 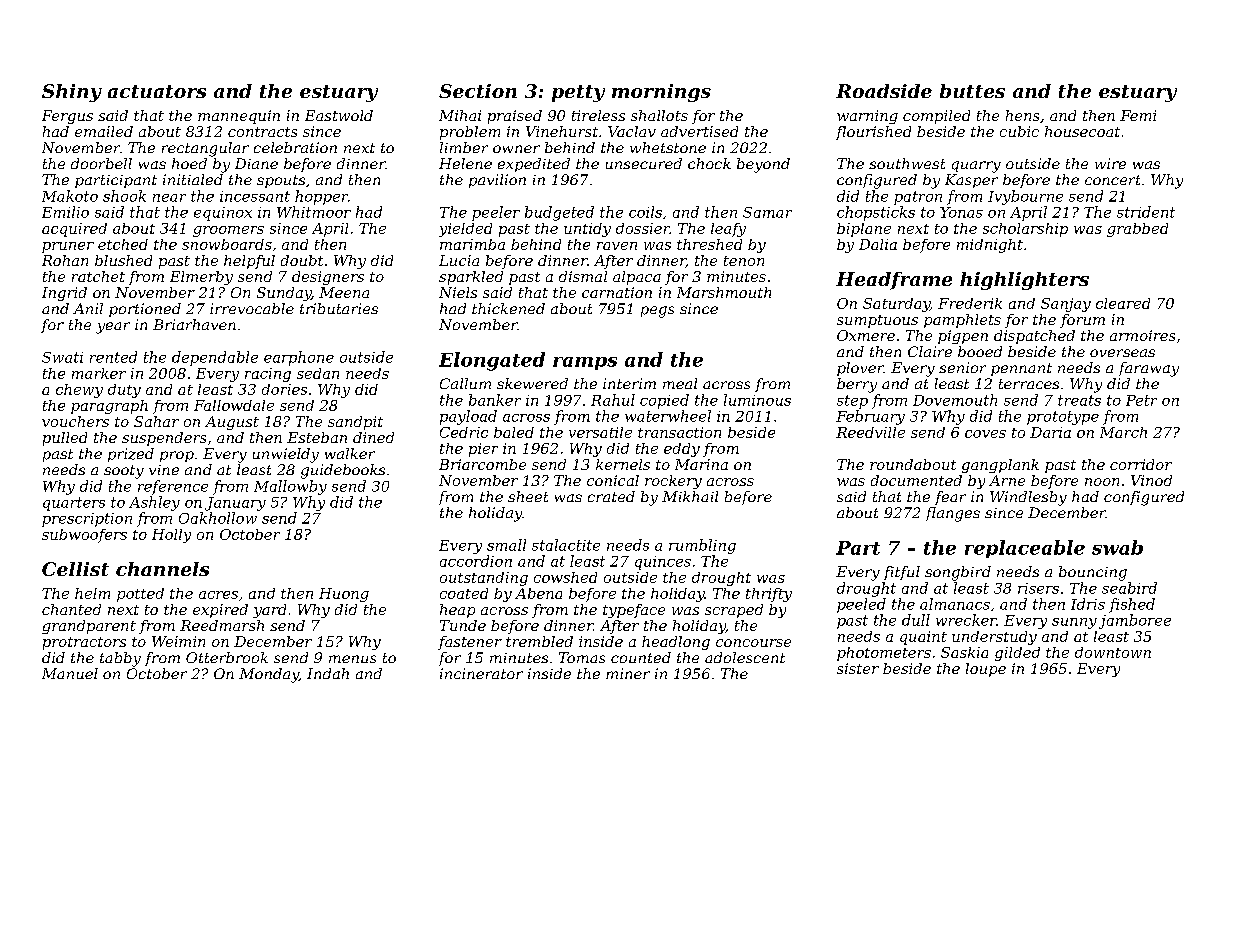 What do you see at coordinates (884, 91) in the page?
I see `Roadside` at bounding box center [884, 91].
